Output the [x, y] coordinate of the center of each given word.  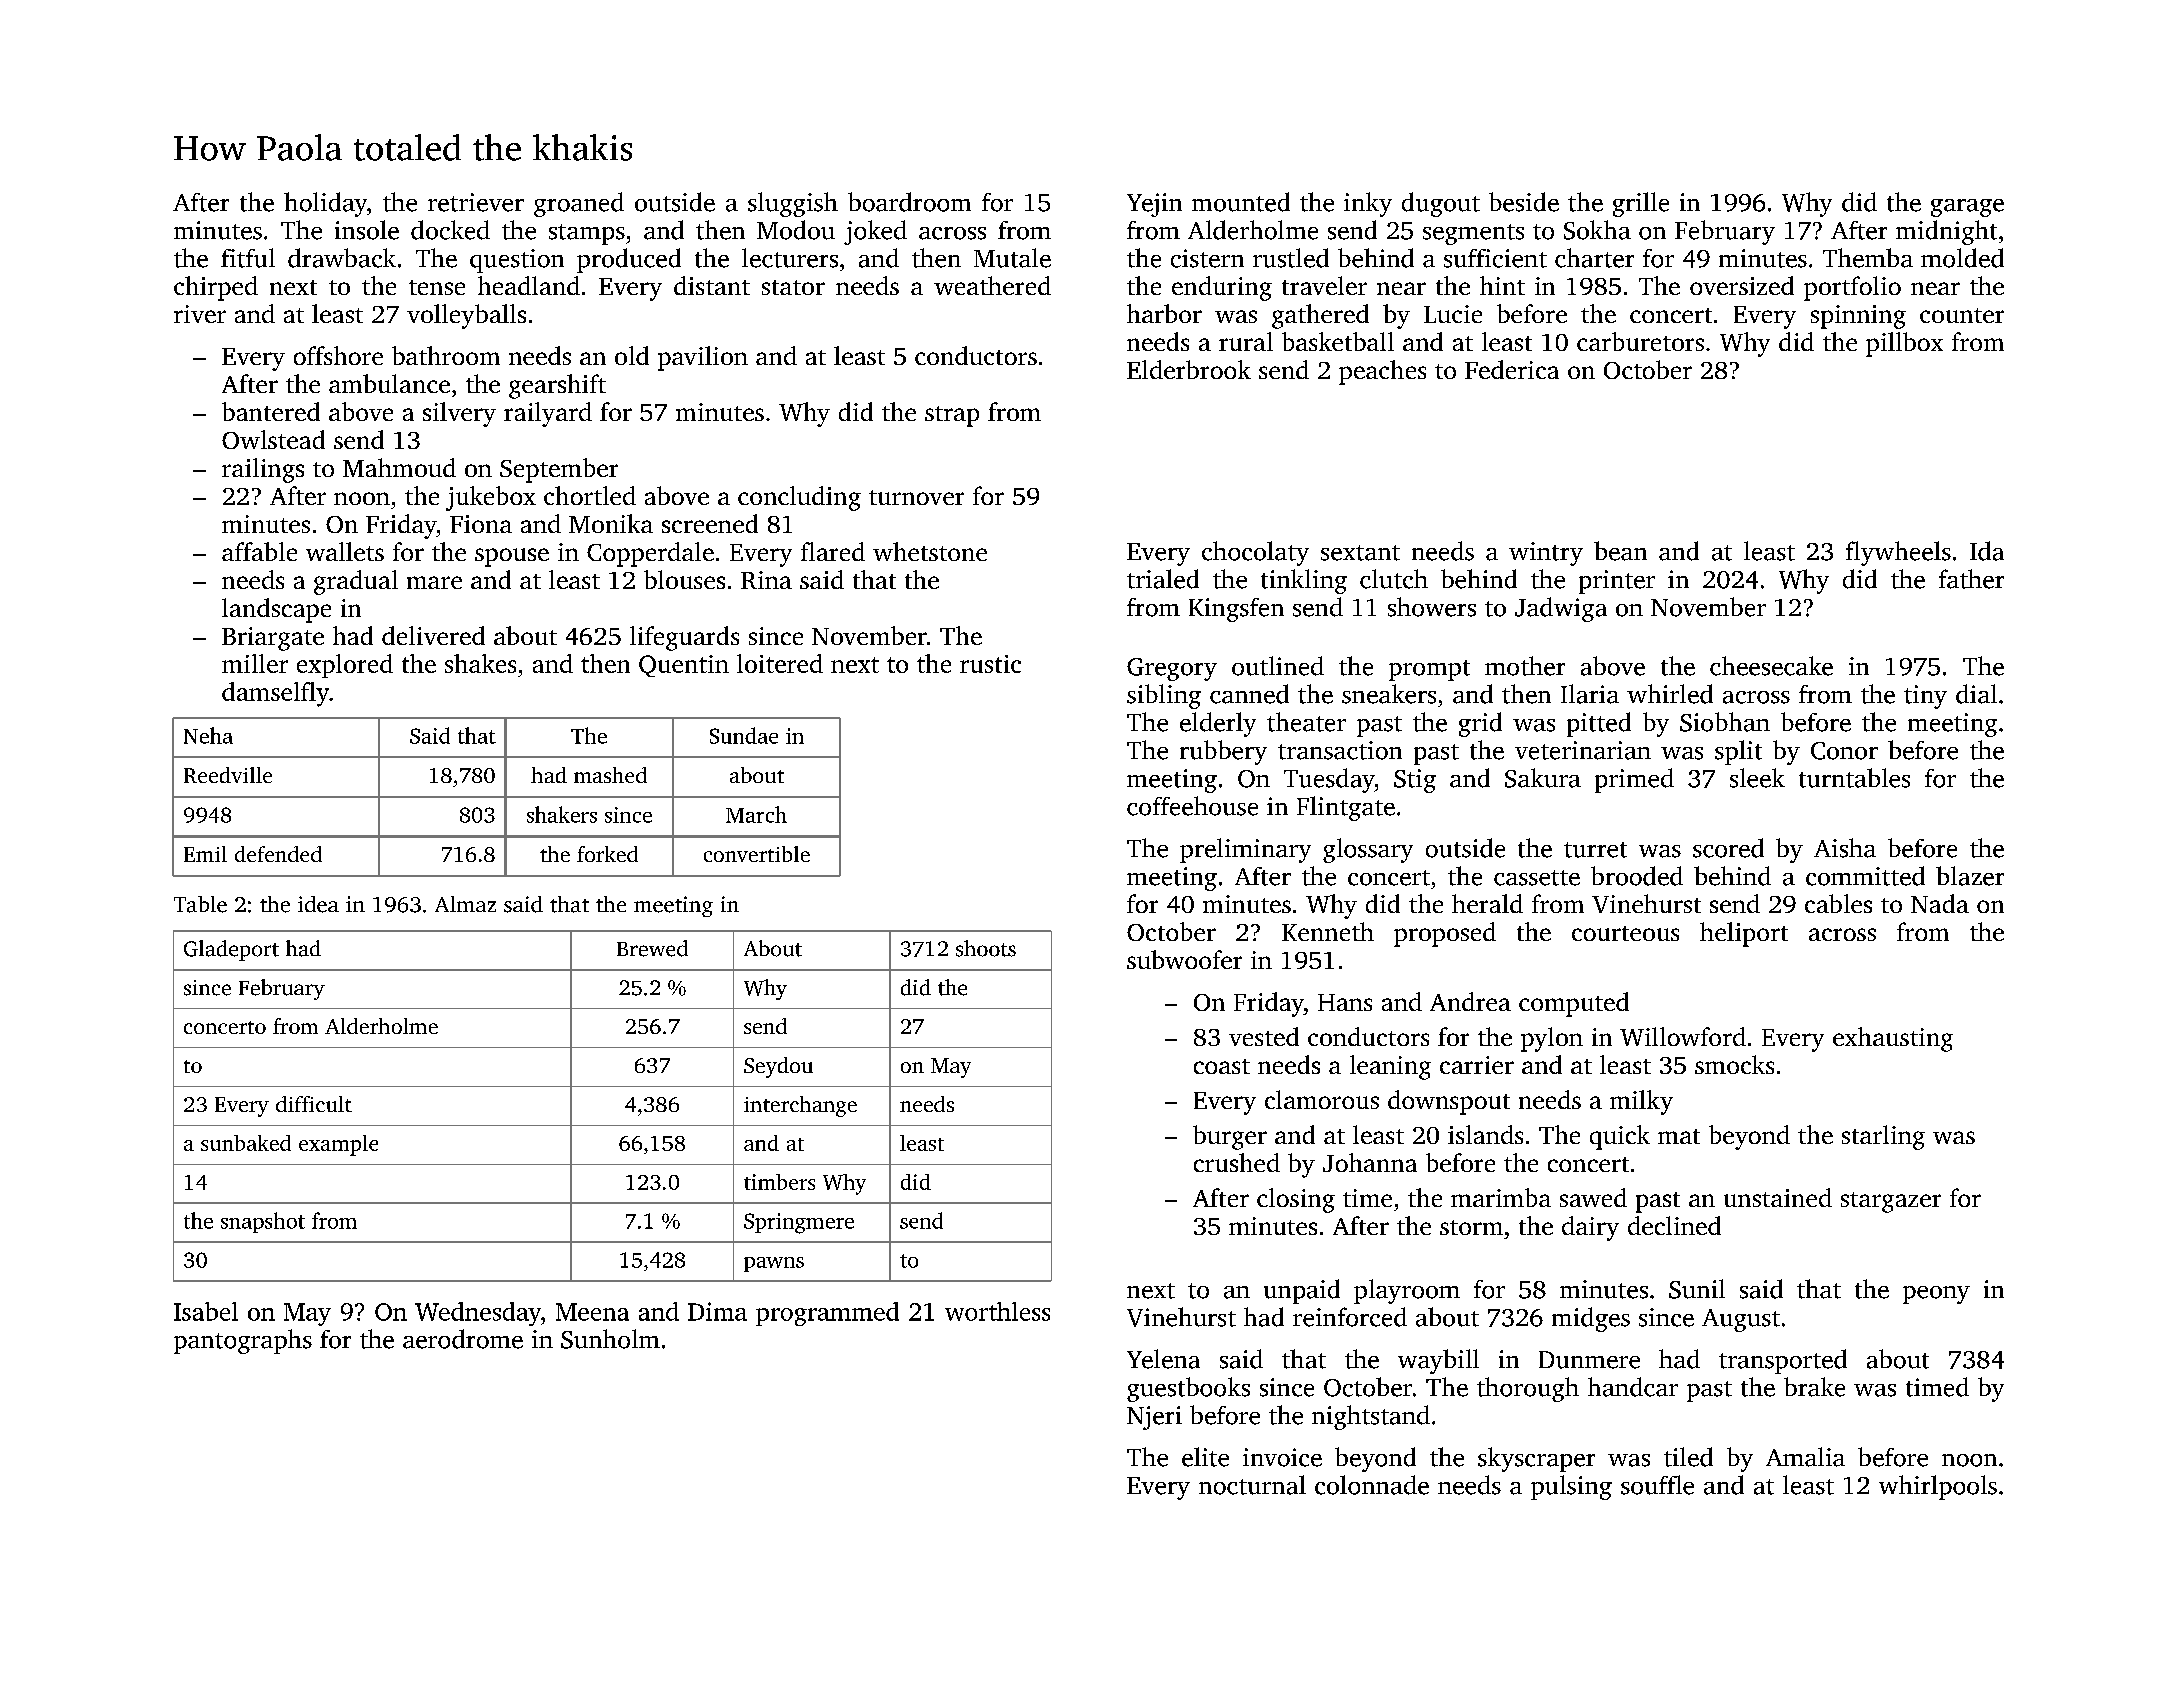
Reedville [228, 775]
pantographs [243, 1341]
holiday [325, 204]
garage [1967, 208]
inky [1368, 204]
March [756, 814]
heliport [1744, 934]
